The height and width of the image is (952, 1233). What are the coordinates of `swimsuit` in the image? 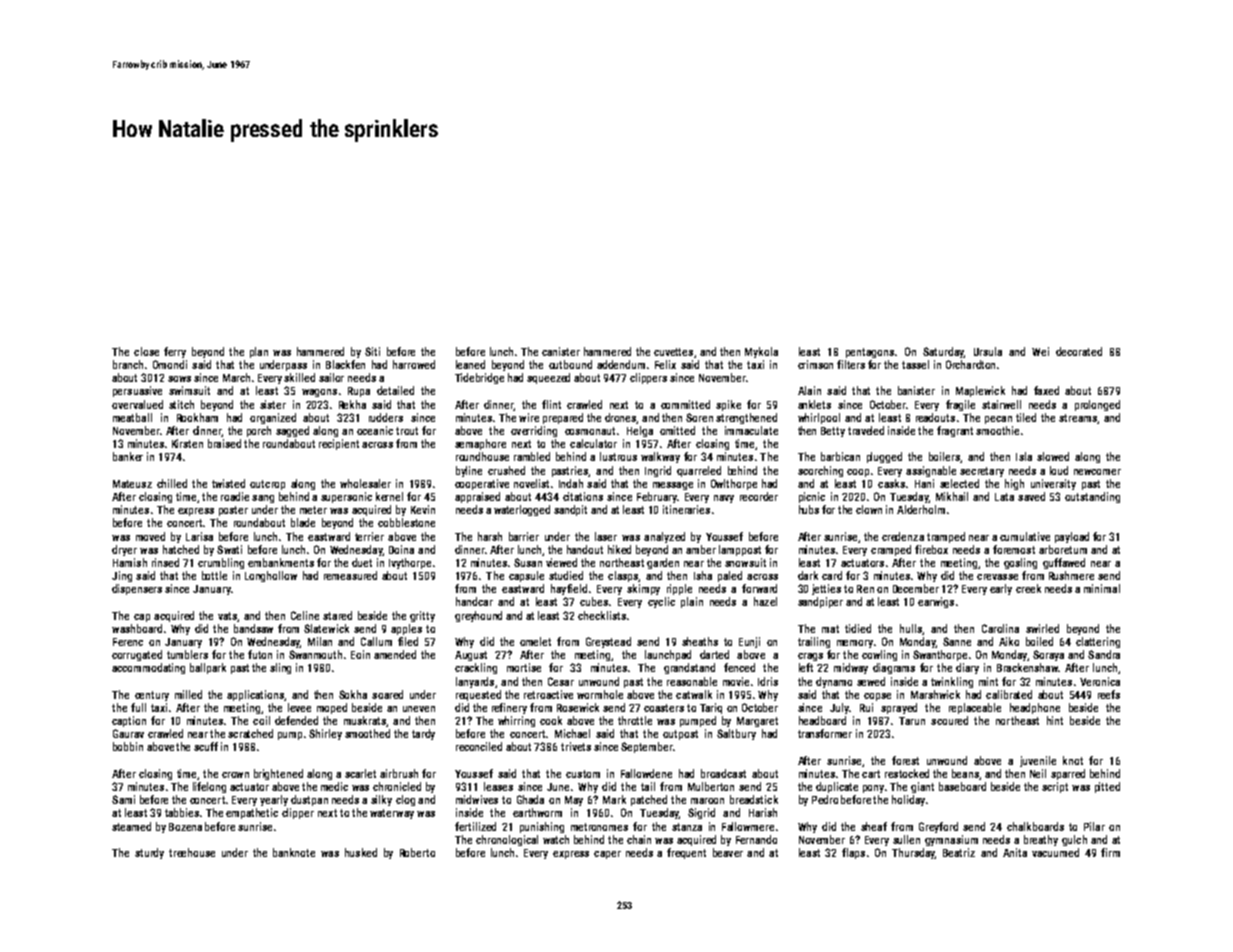 It's located at (189, 390).
